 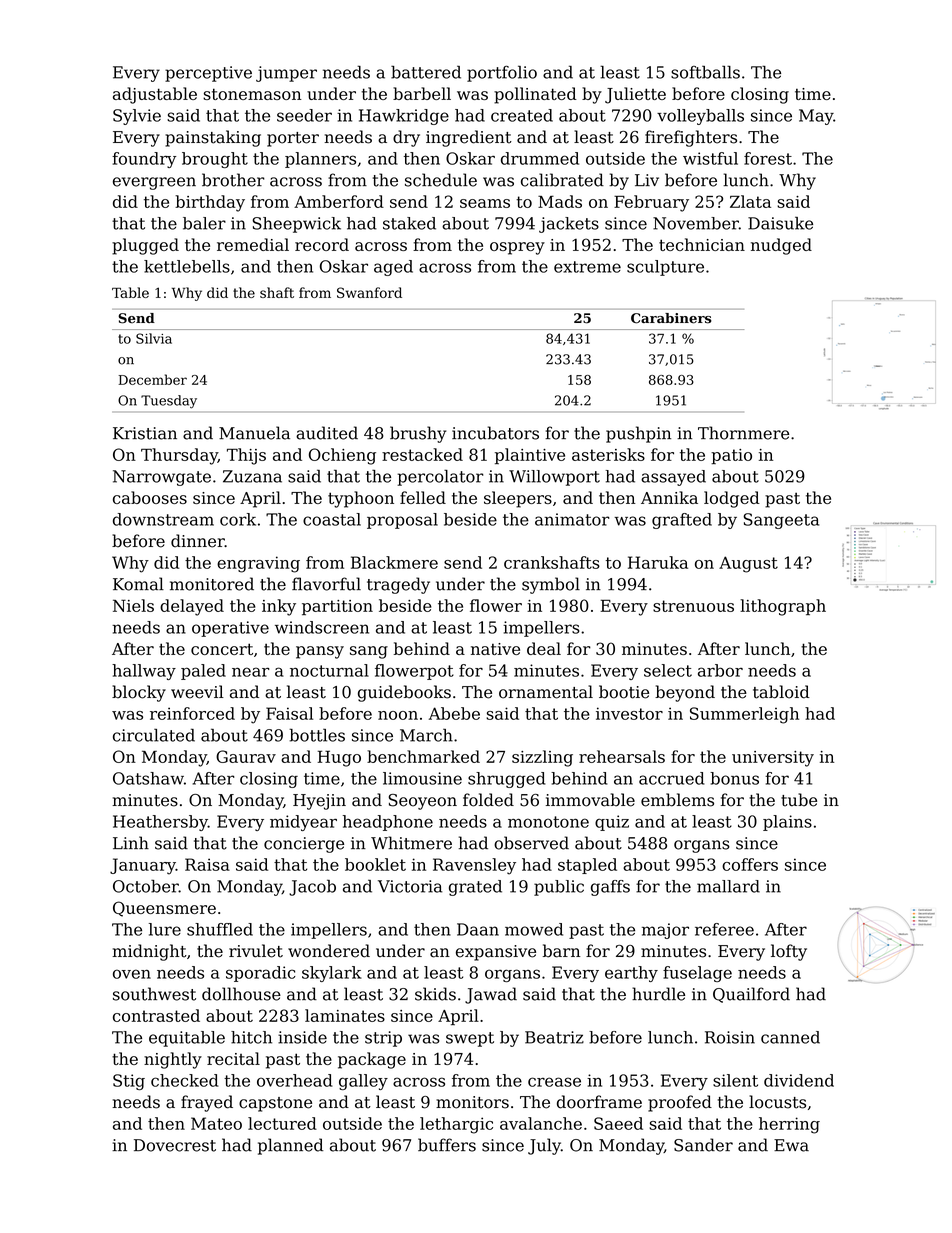 What do you see at coordinates (518, 499) in the document?
I see `sleepers` at bounding box center [518, 499].
